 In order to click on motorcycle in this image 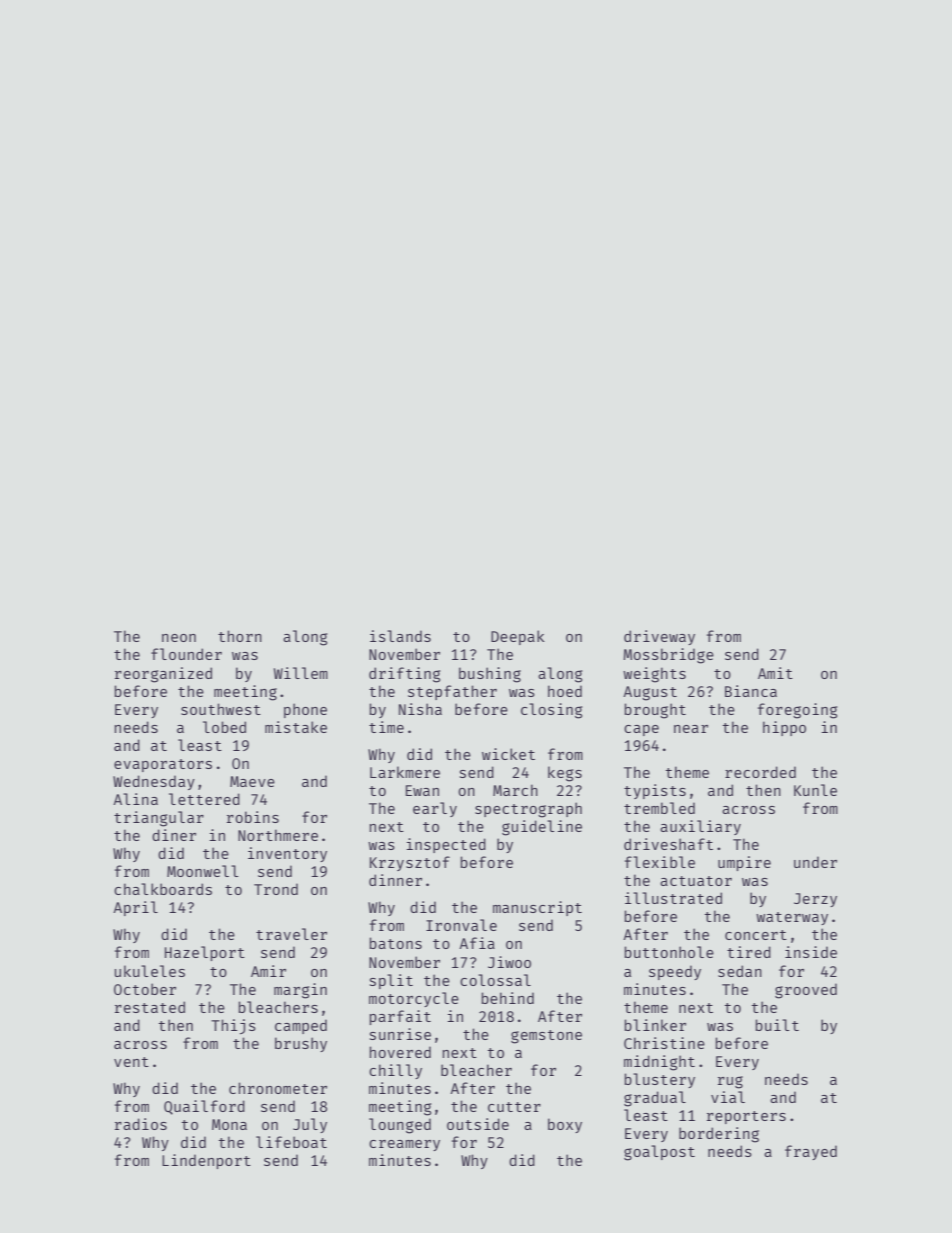, I will do `click(414, 999)`.
